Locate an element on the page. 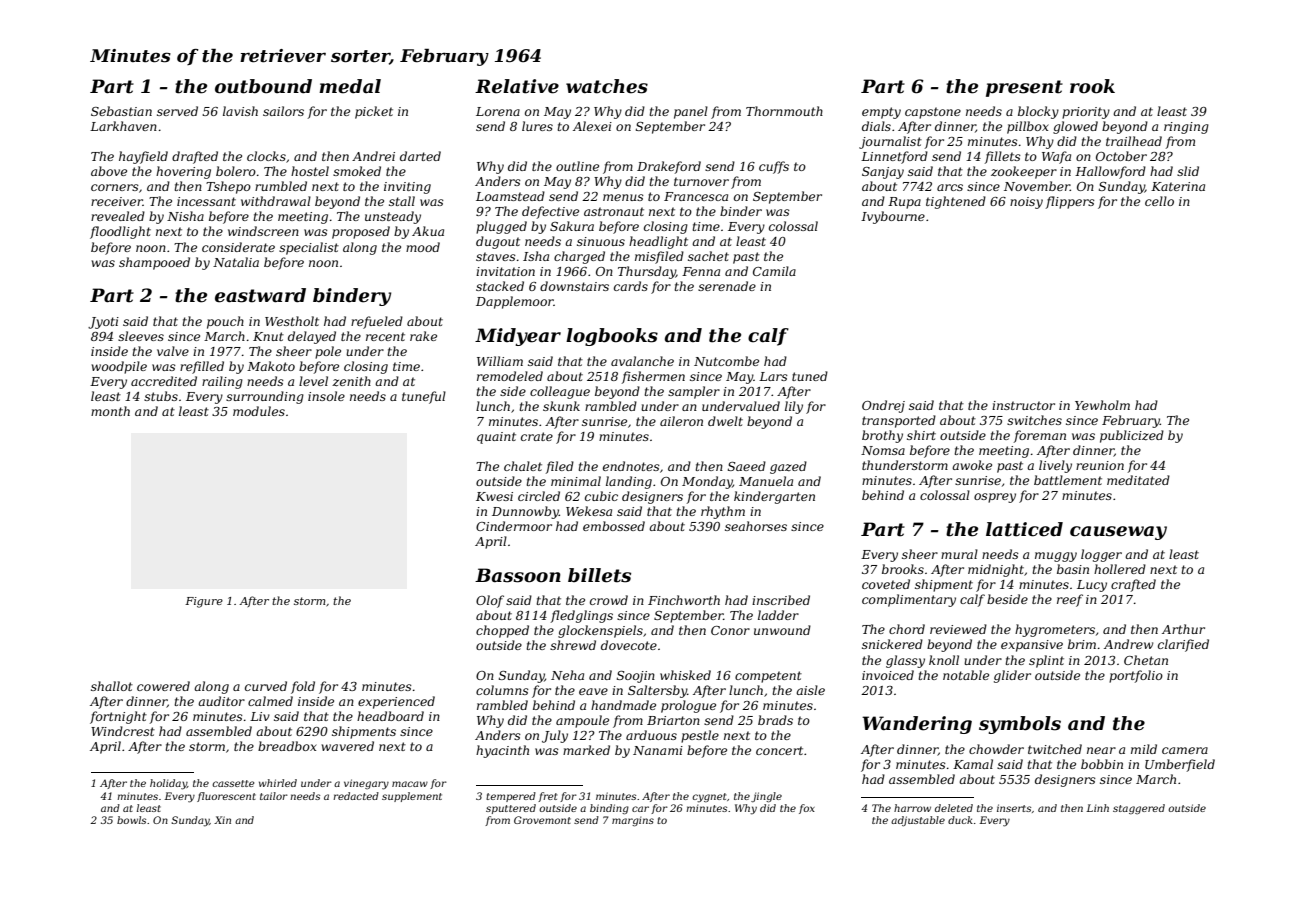  bowls is located at coordinates (131, 820).
